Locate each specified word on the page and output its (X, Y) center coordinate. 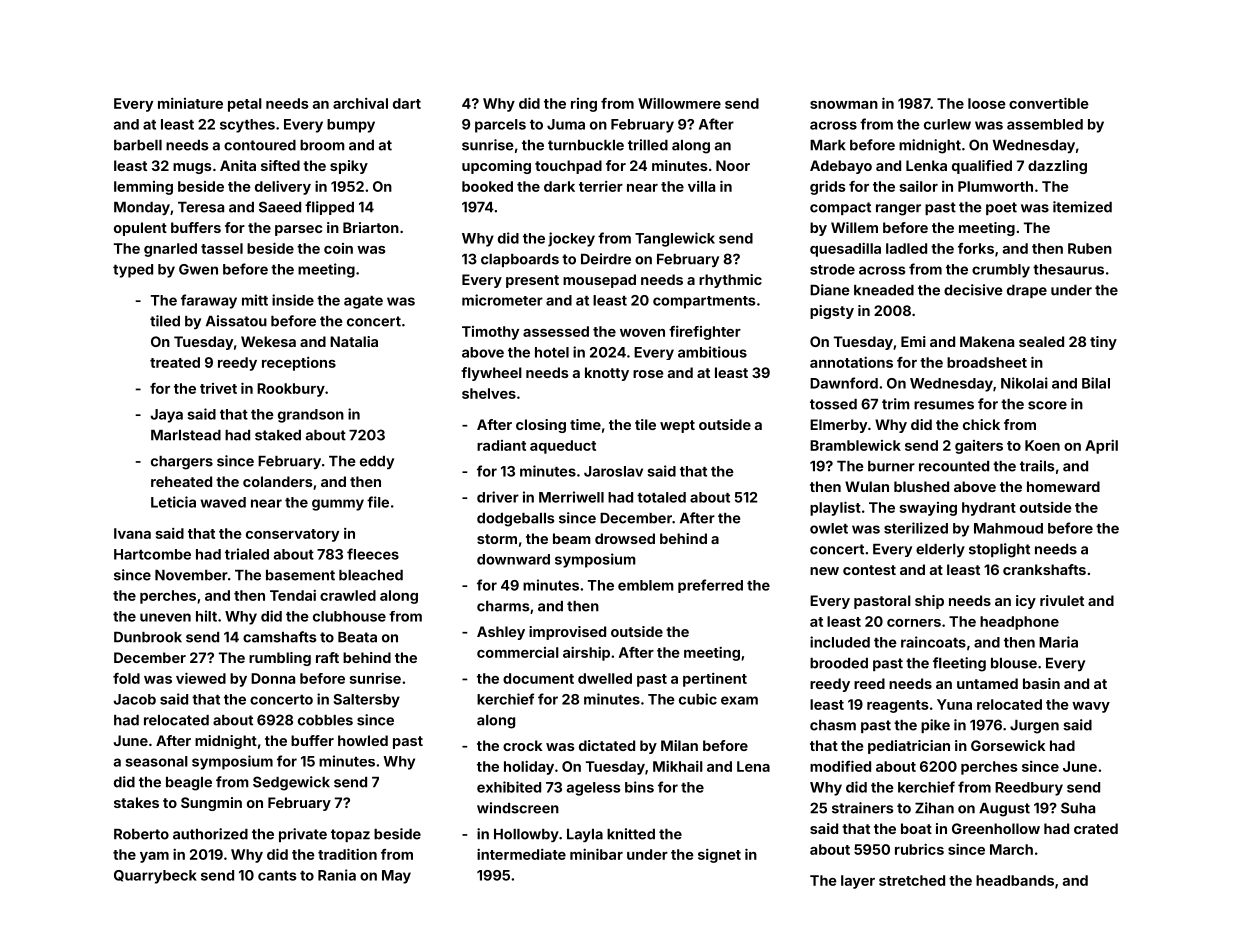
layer (858, 882)
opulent (140, 229)
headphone (1019, 623)
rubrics (919, 849)
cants (277, 876)
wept (677, 426)
